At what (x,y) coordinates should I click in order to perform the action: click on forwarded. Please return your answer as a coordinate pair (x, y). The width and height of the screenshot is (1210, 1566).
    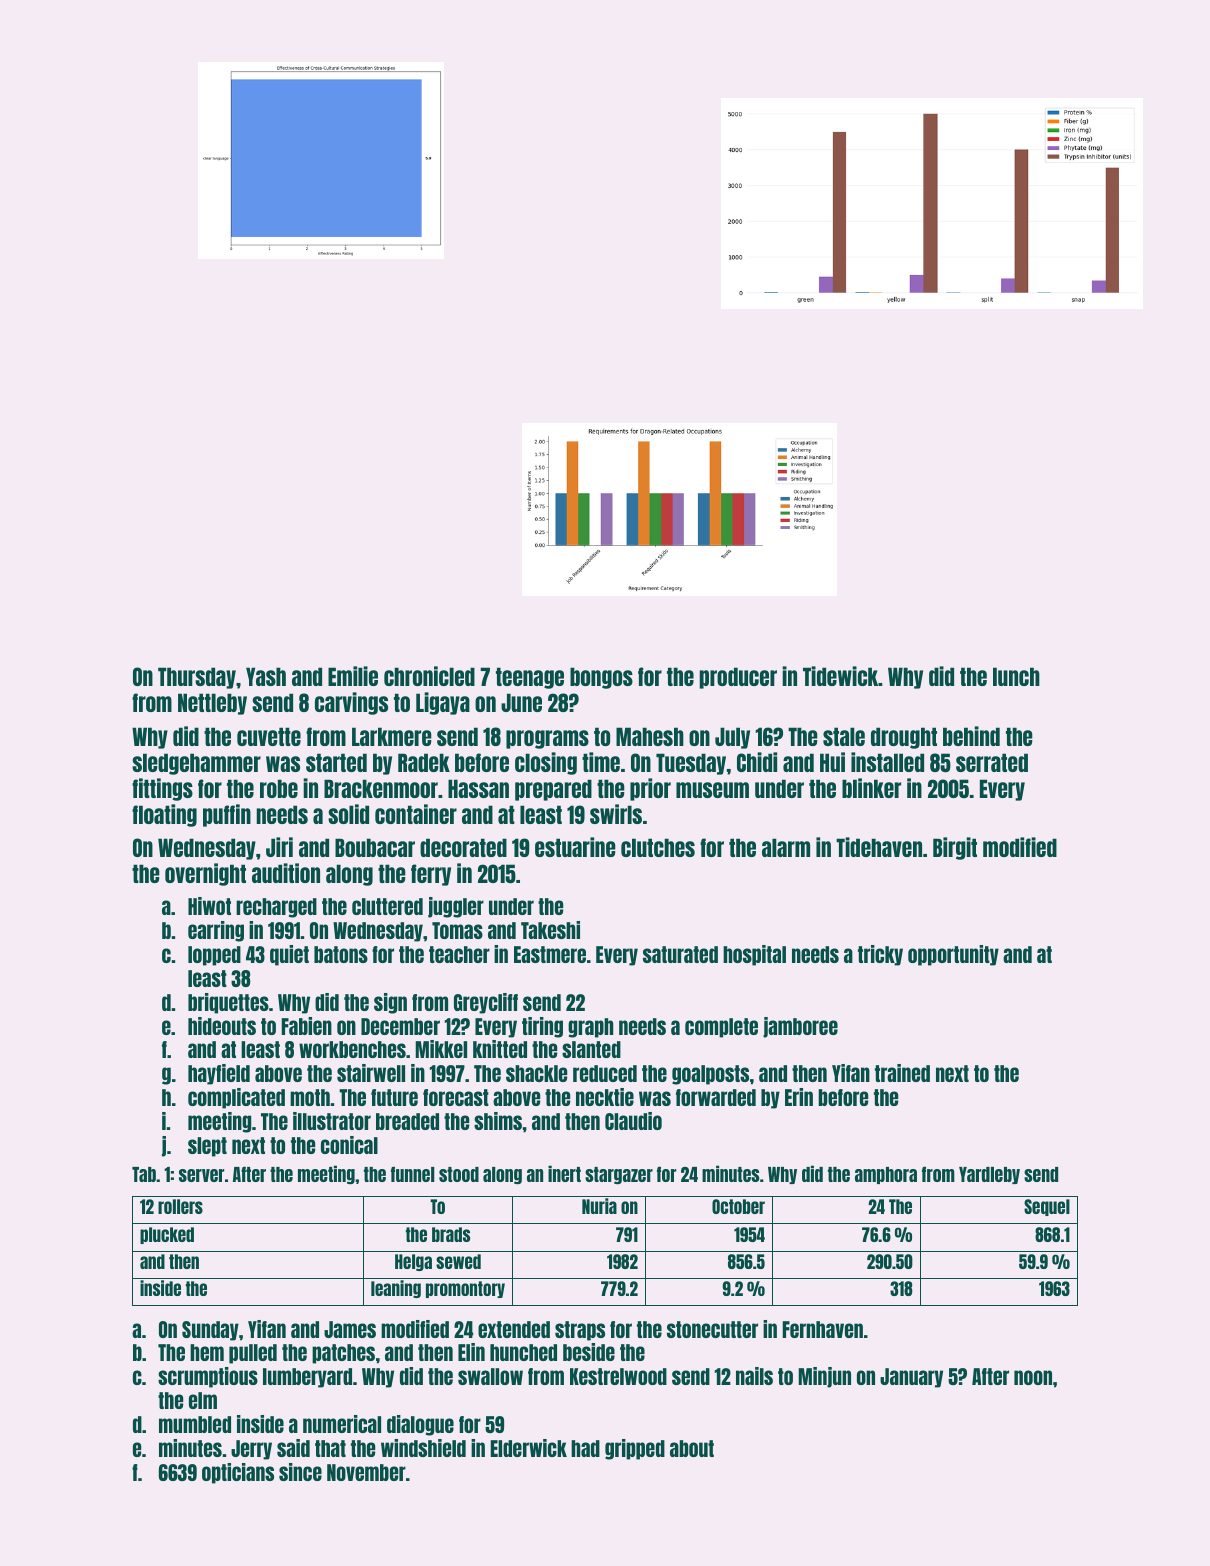
    Looking at the image, I should click on (716, 1097).
